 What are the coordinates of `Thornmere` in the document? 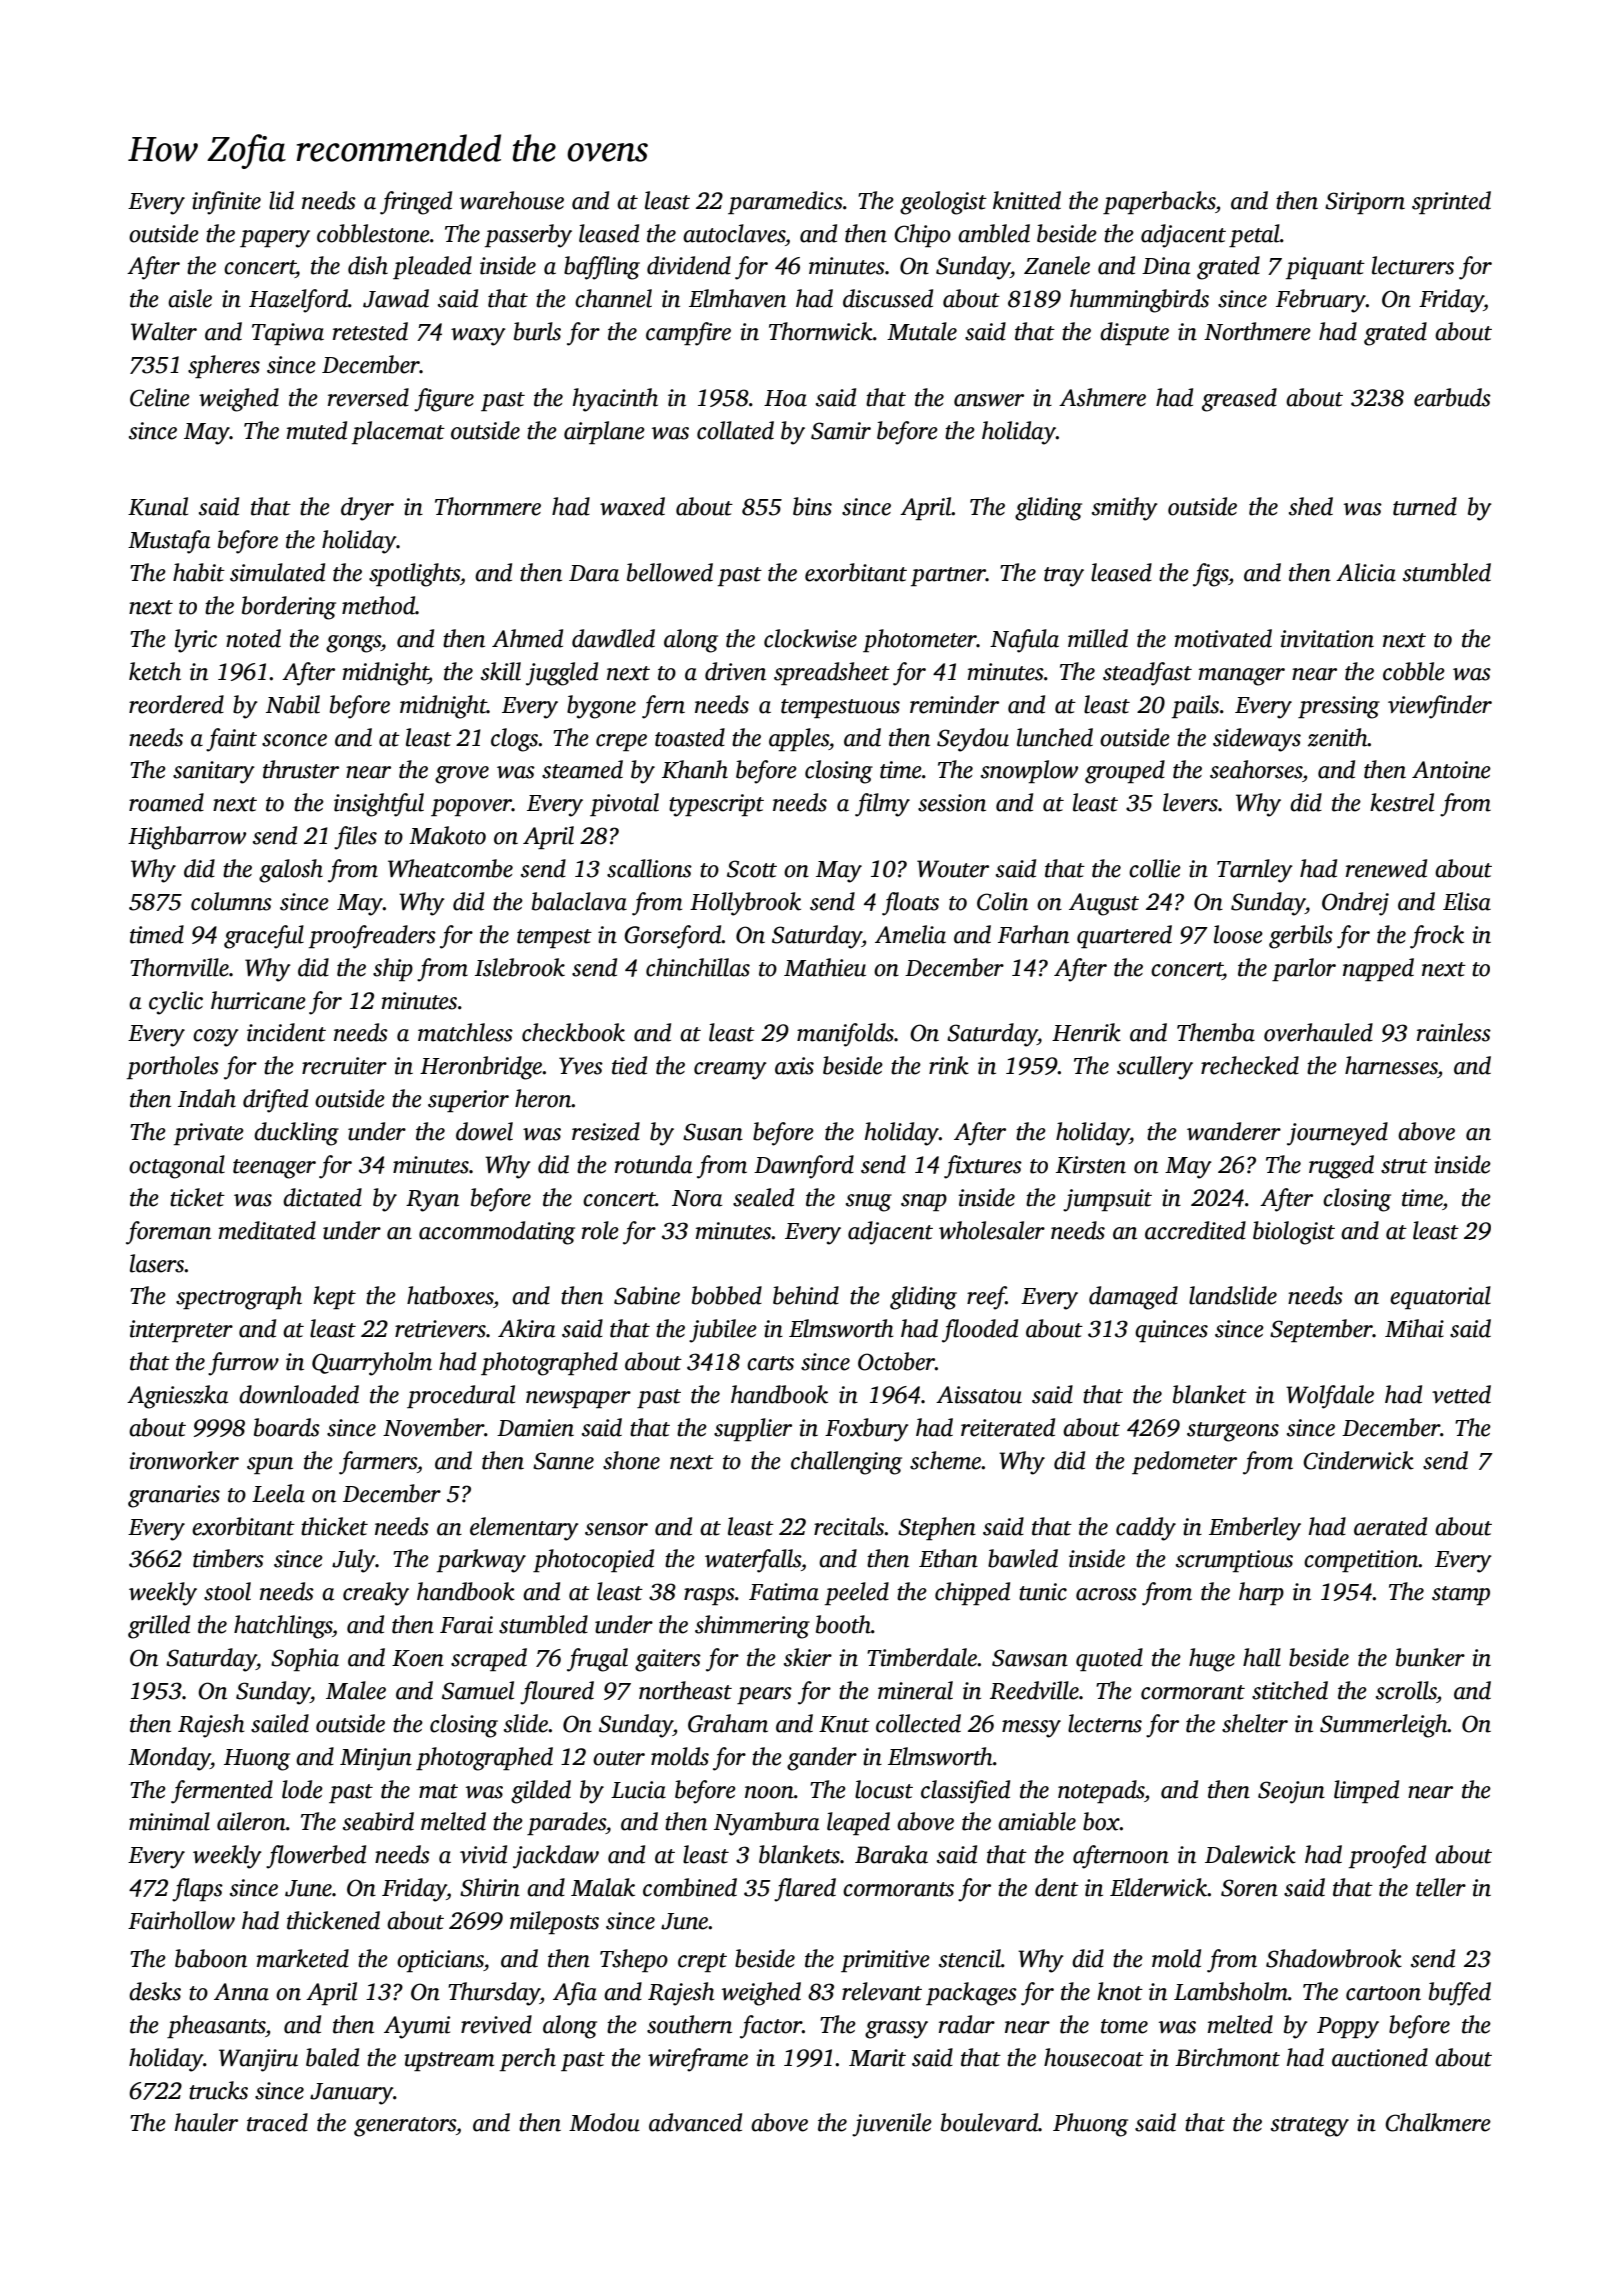 It's located at (488, 506).
